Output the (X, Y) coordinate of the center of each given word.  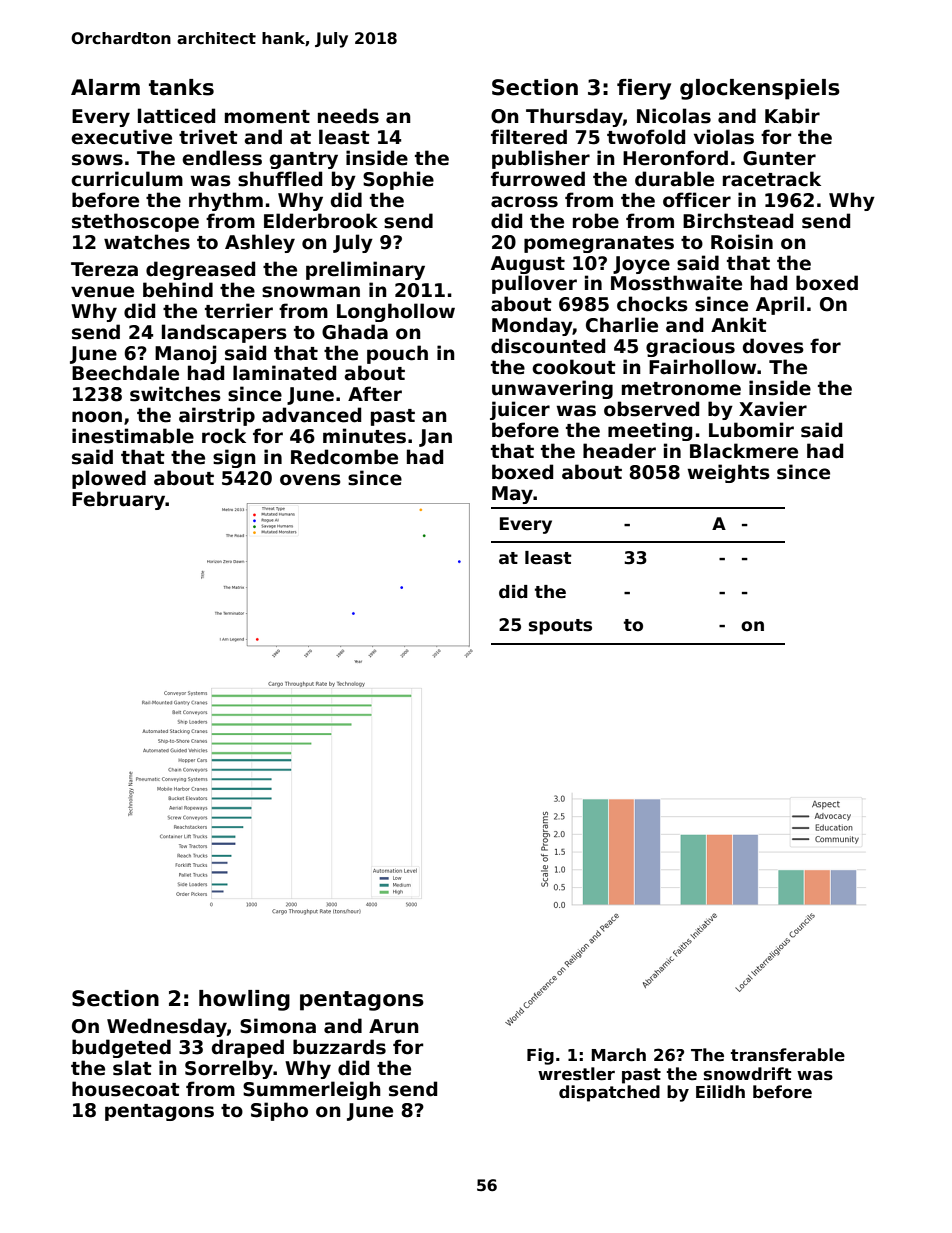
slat (132, 1068)
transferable (788, 1055)
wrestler (576, 1074)
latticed (176, 116)
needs (348, 116)
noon (97, 417)
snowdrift (747, 1074)
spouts (560, 627)
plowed (109, 479)
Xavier (773, 409)
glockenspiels (760, 89)
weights (728, 473)
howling (244, 1000)
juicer (520, 410)
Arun (394, 1026)
